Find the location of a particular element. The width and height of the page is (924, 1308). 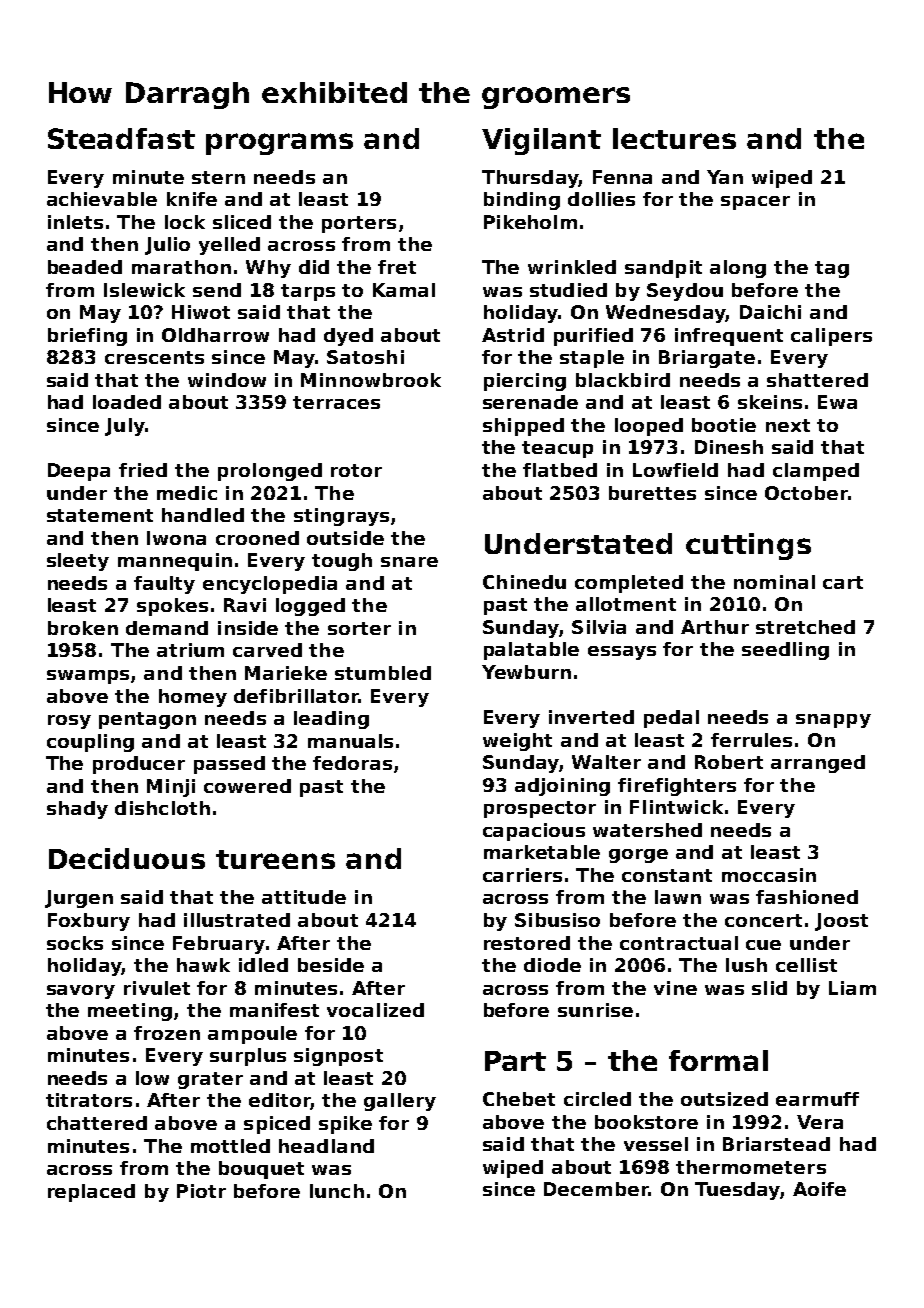

completed is located at coordinates (629, 584).
